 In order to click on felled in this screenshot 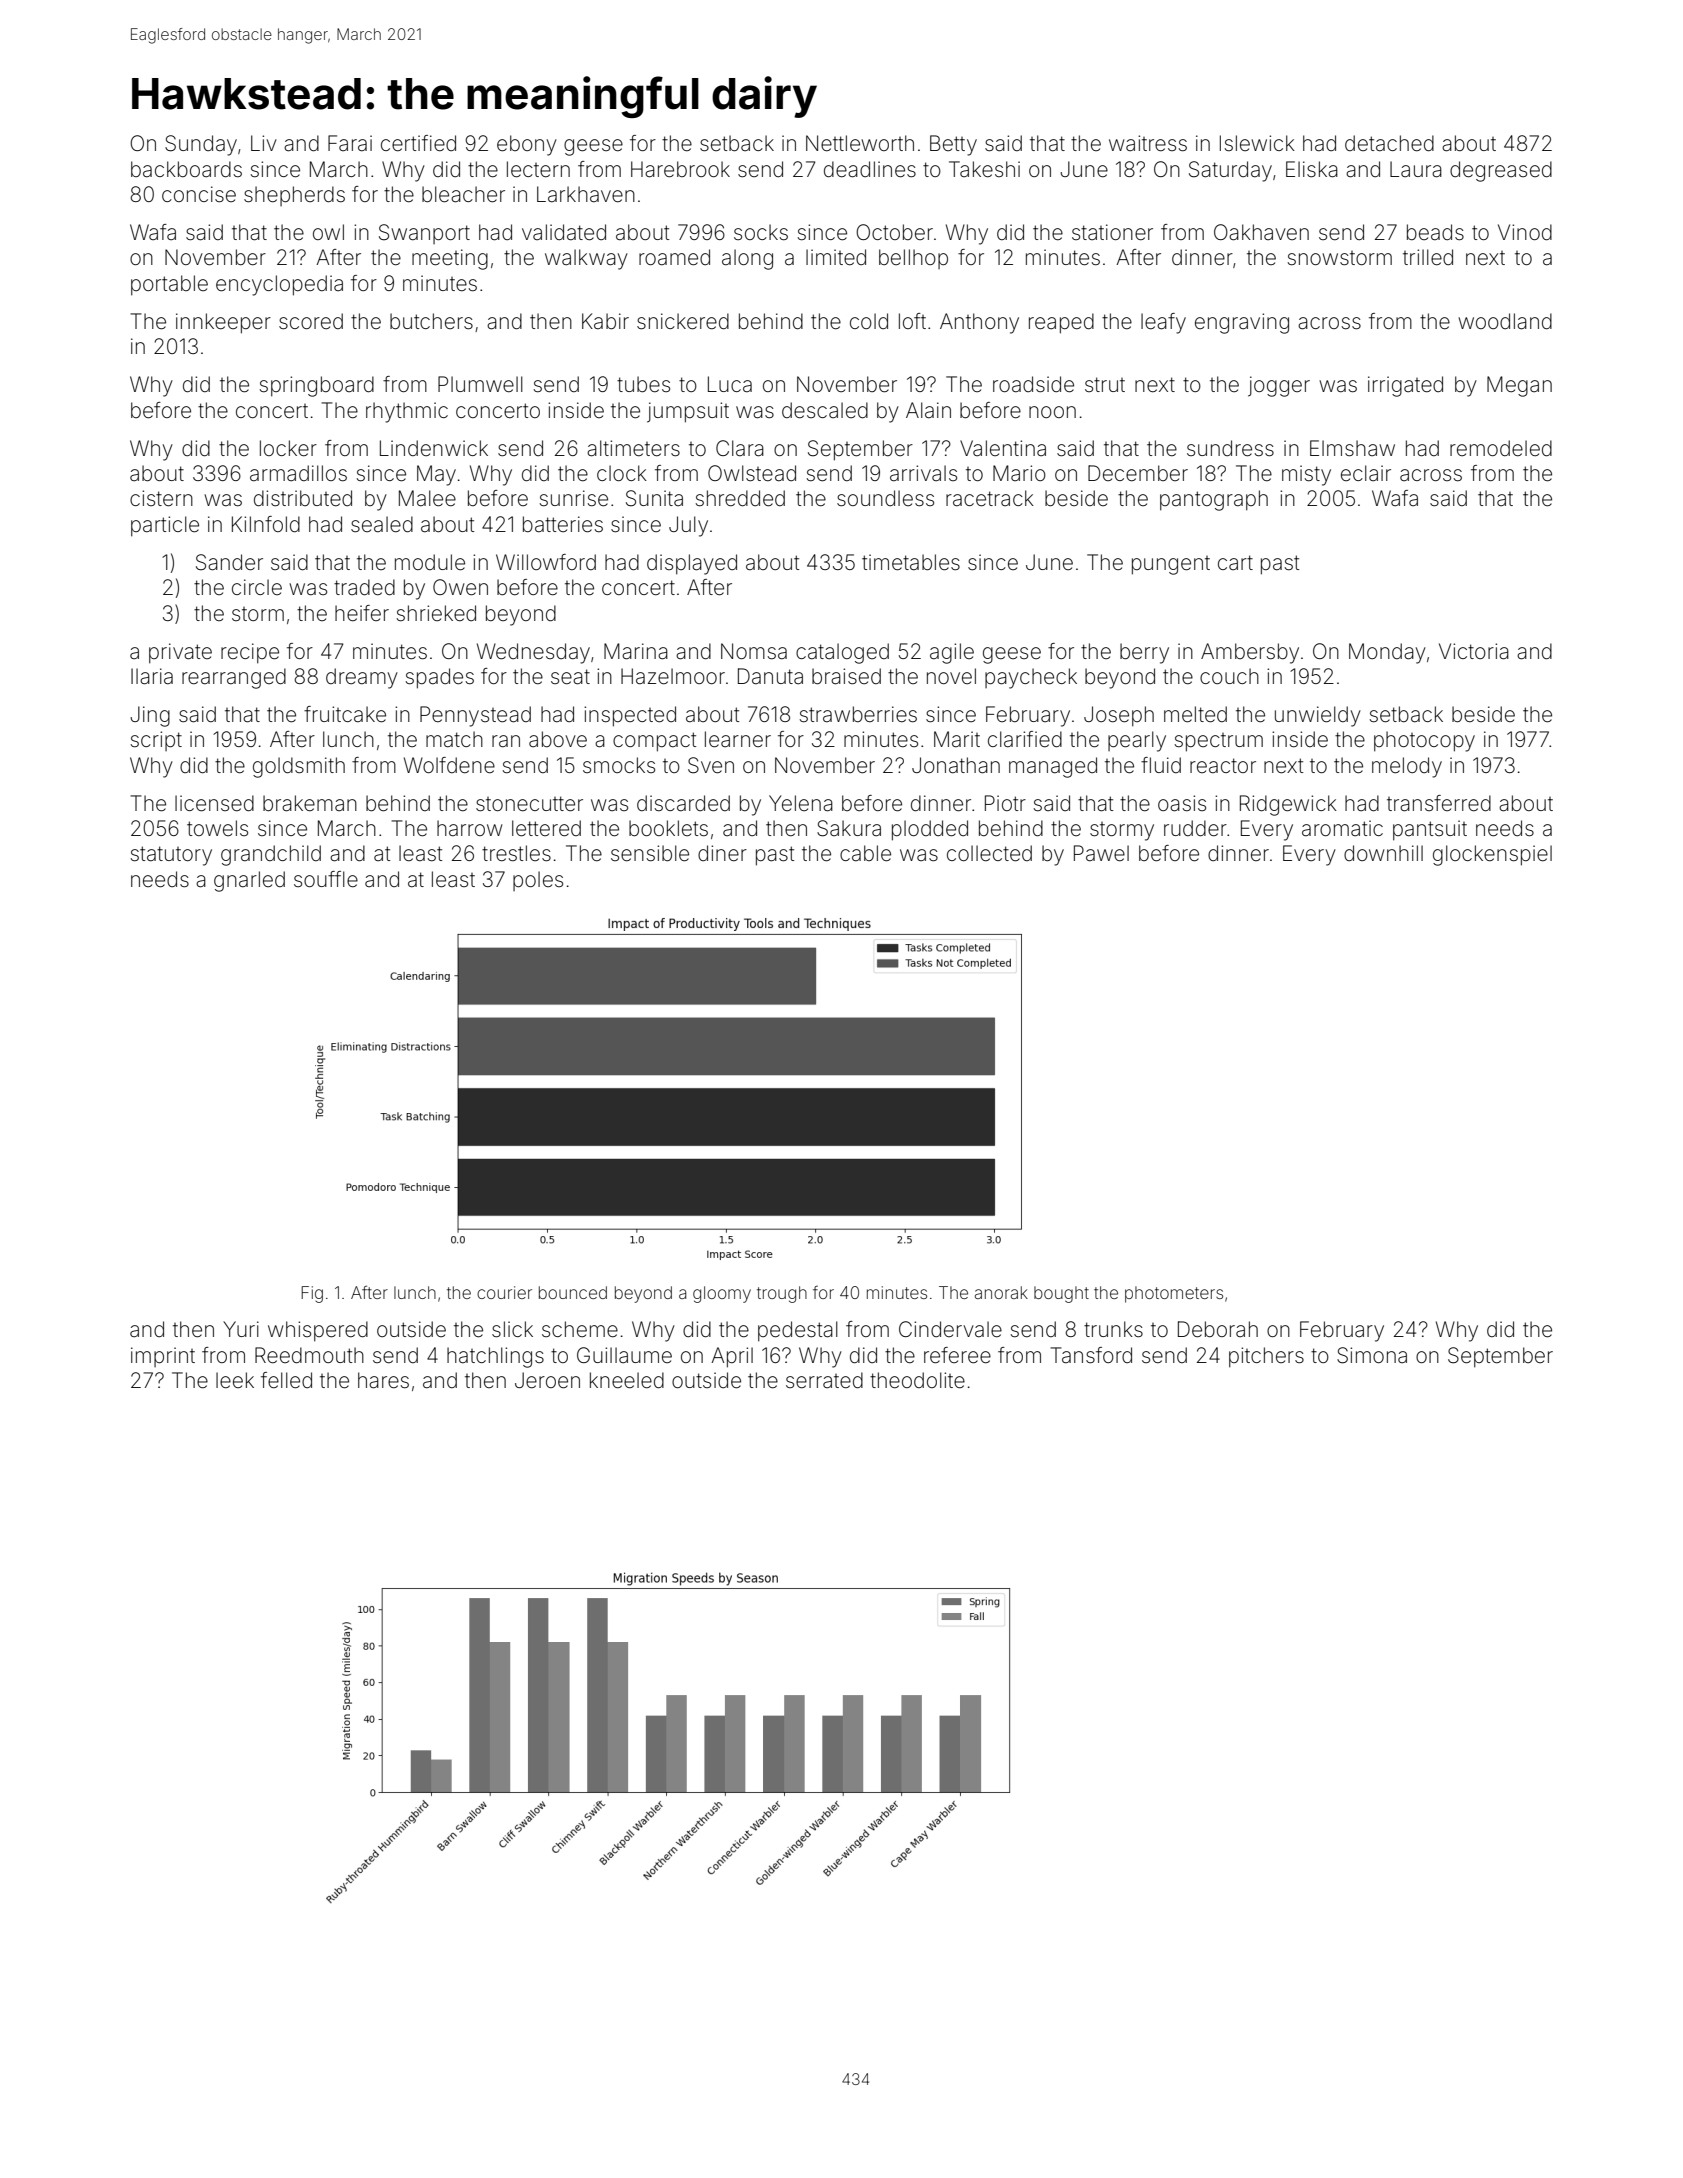, I will do `click(286, 1380)`.
